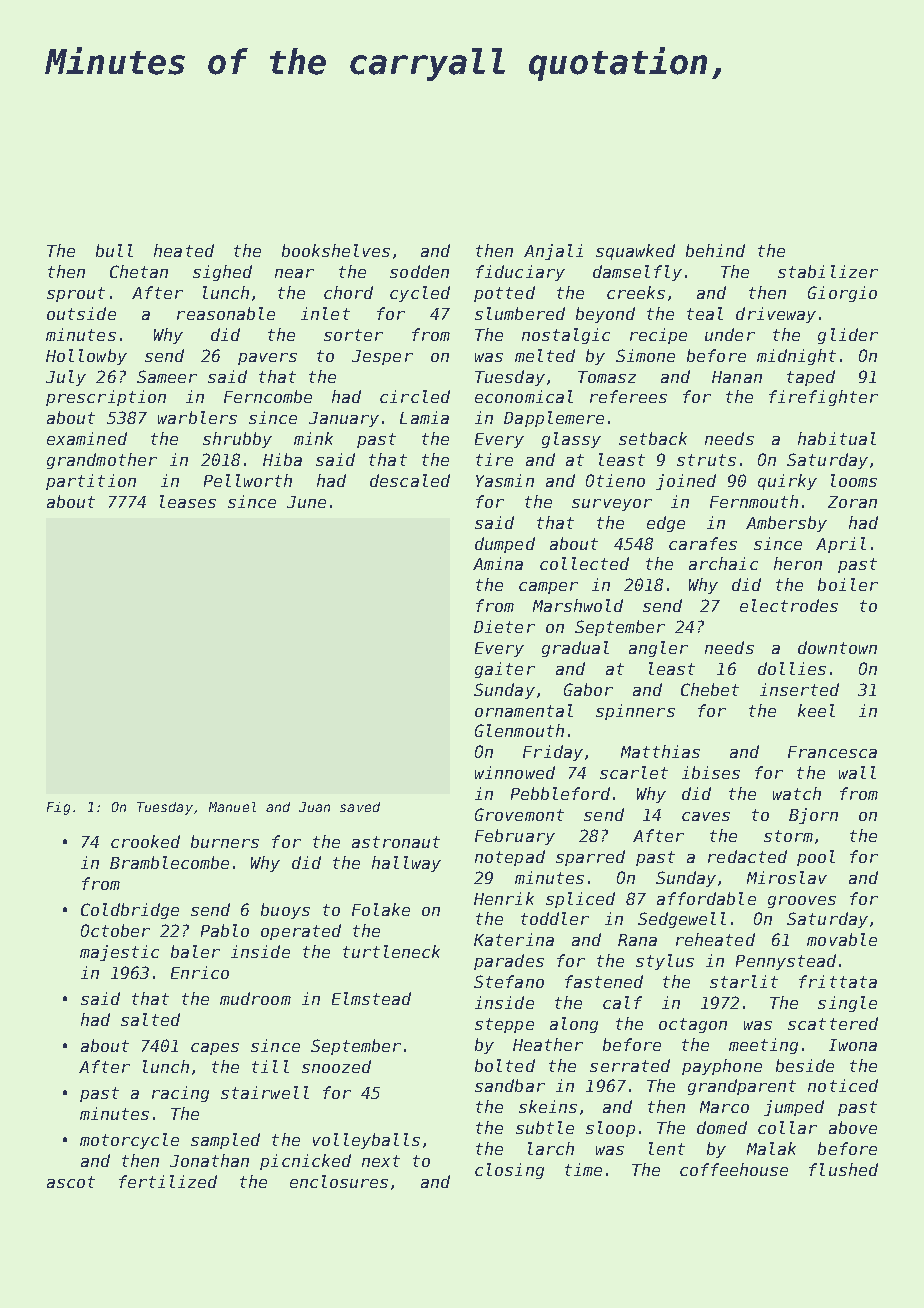 The width and height of the screenshot is (924, 1308). Describe the element at coordinates (789, 605) in the screenshot. I see `electrodes` at that location.
